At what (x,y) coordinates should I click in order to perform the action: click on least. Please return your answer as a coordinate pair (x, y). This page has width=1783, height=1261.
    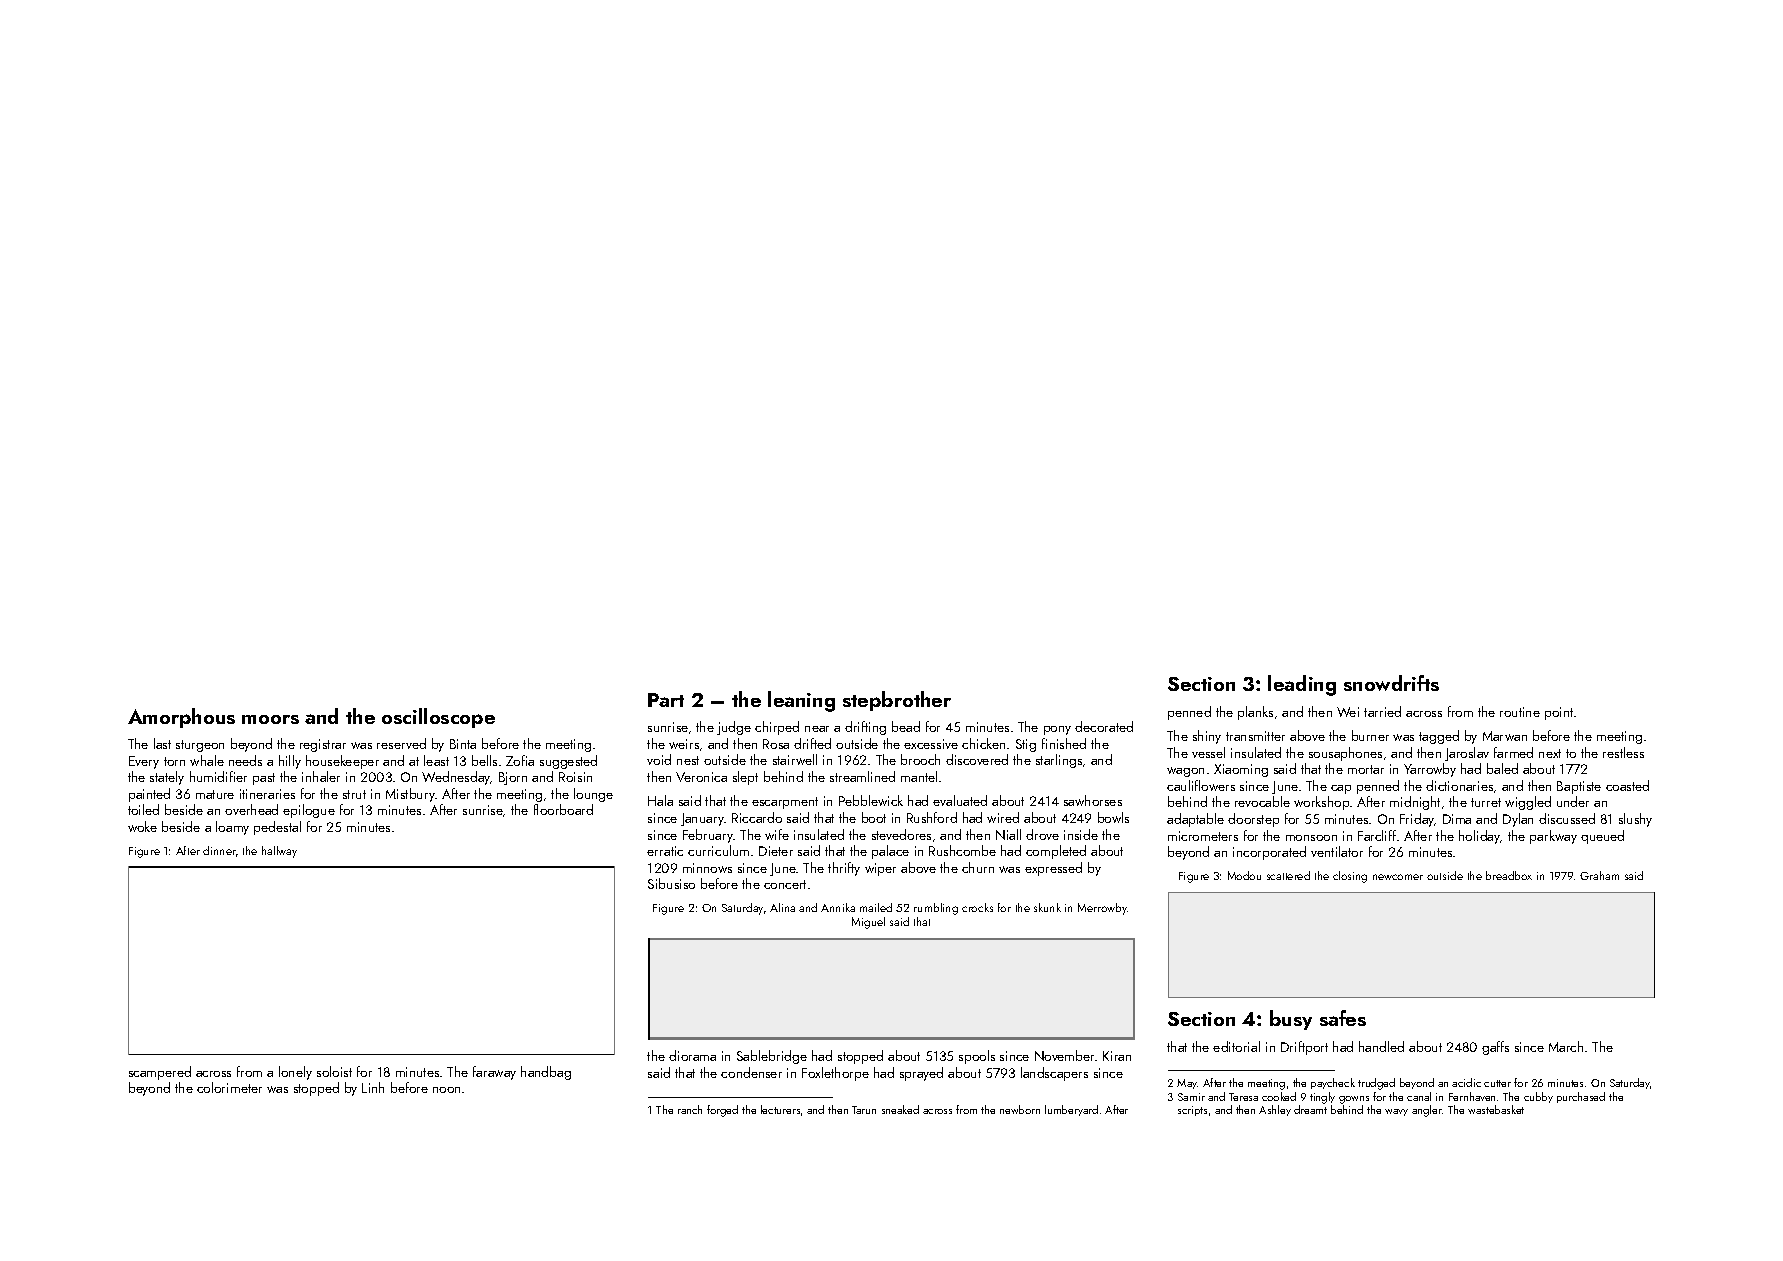
    Looking at the image, I should click on (436, 760).
